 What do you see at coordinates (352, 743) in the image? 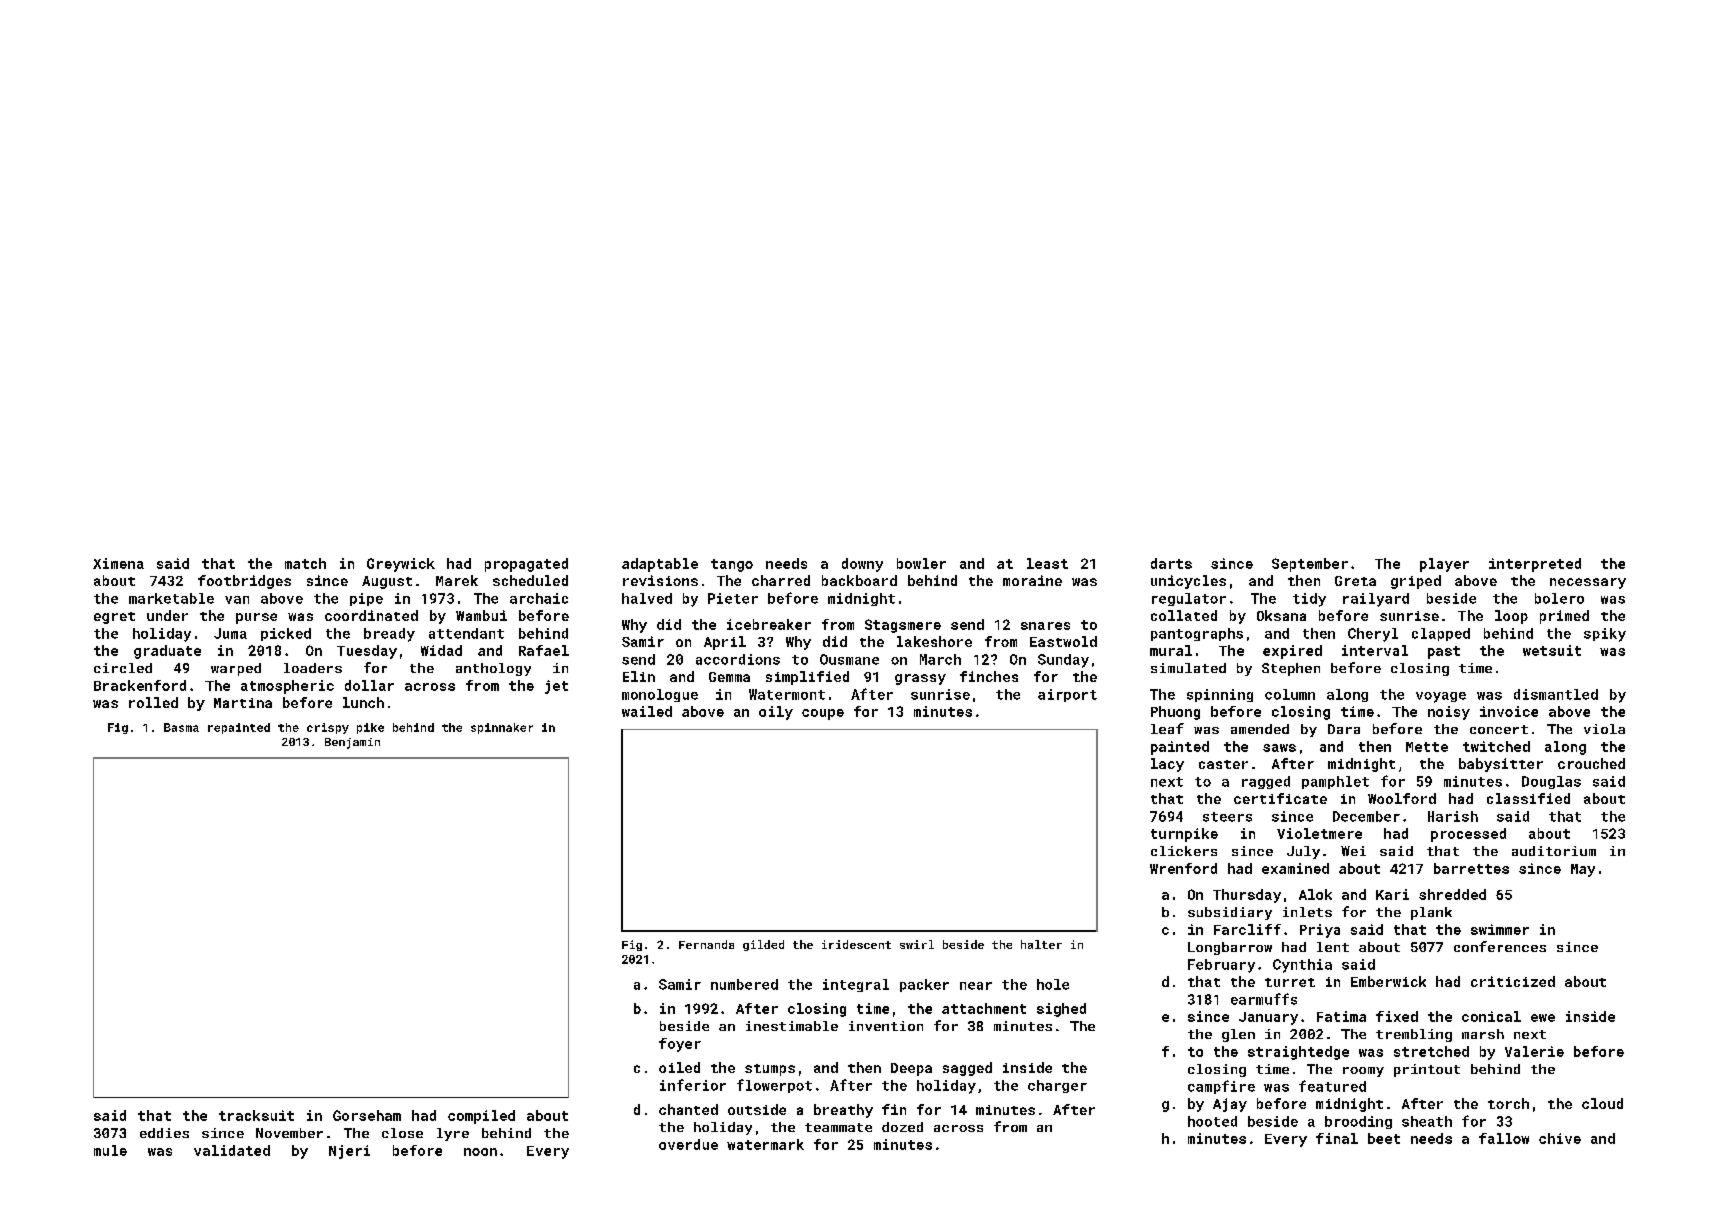
I see `Benjamin` at bounding box center [352, 743].
